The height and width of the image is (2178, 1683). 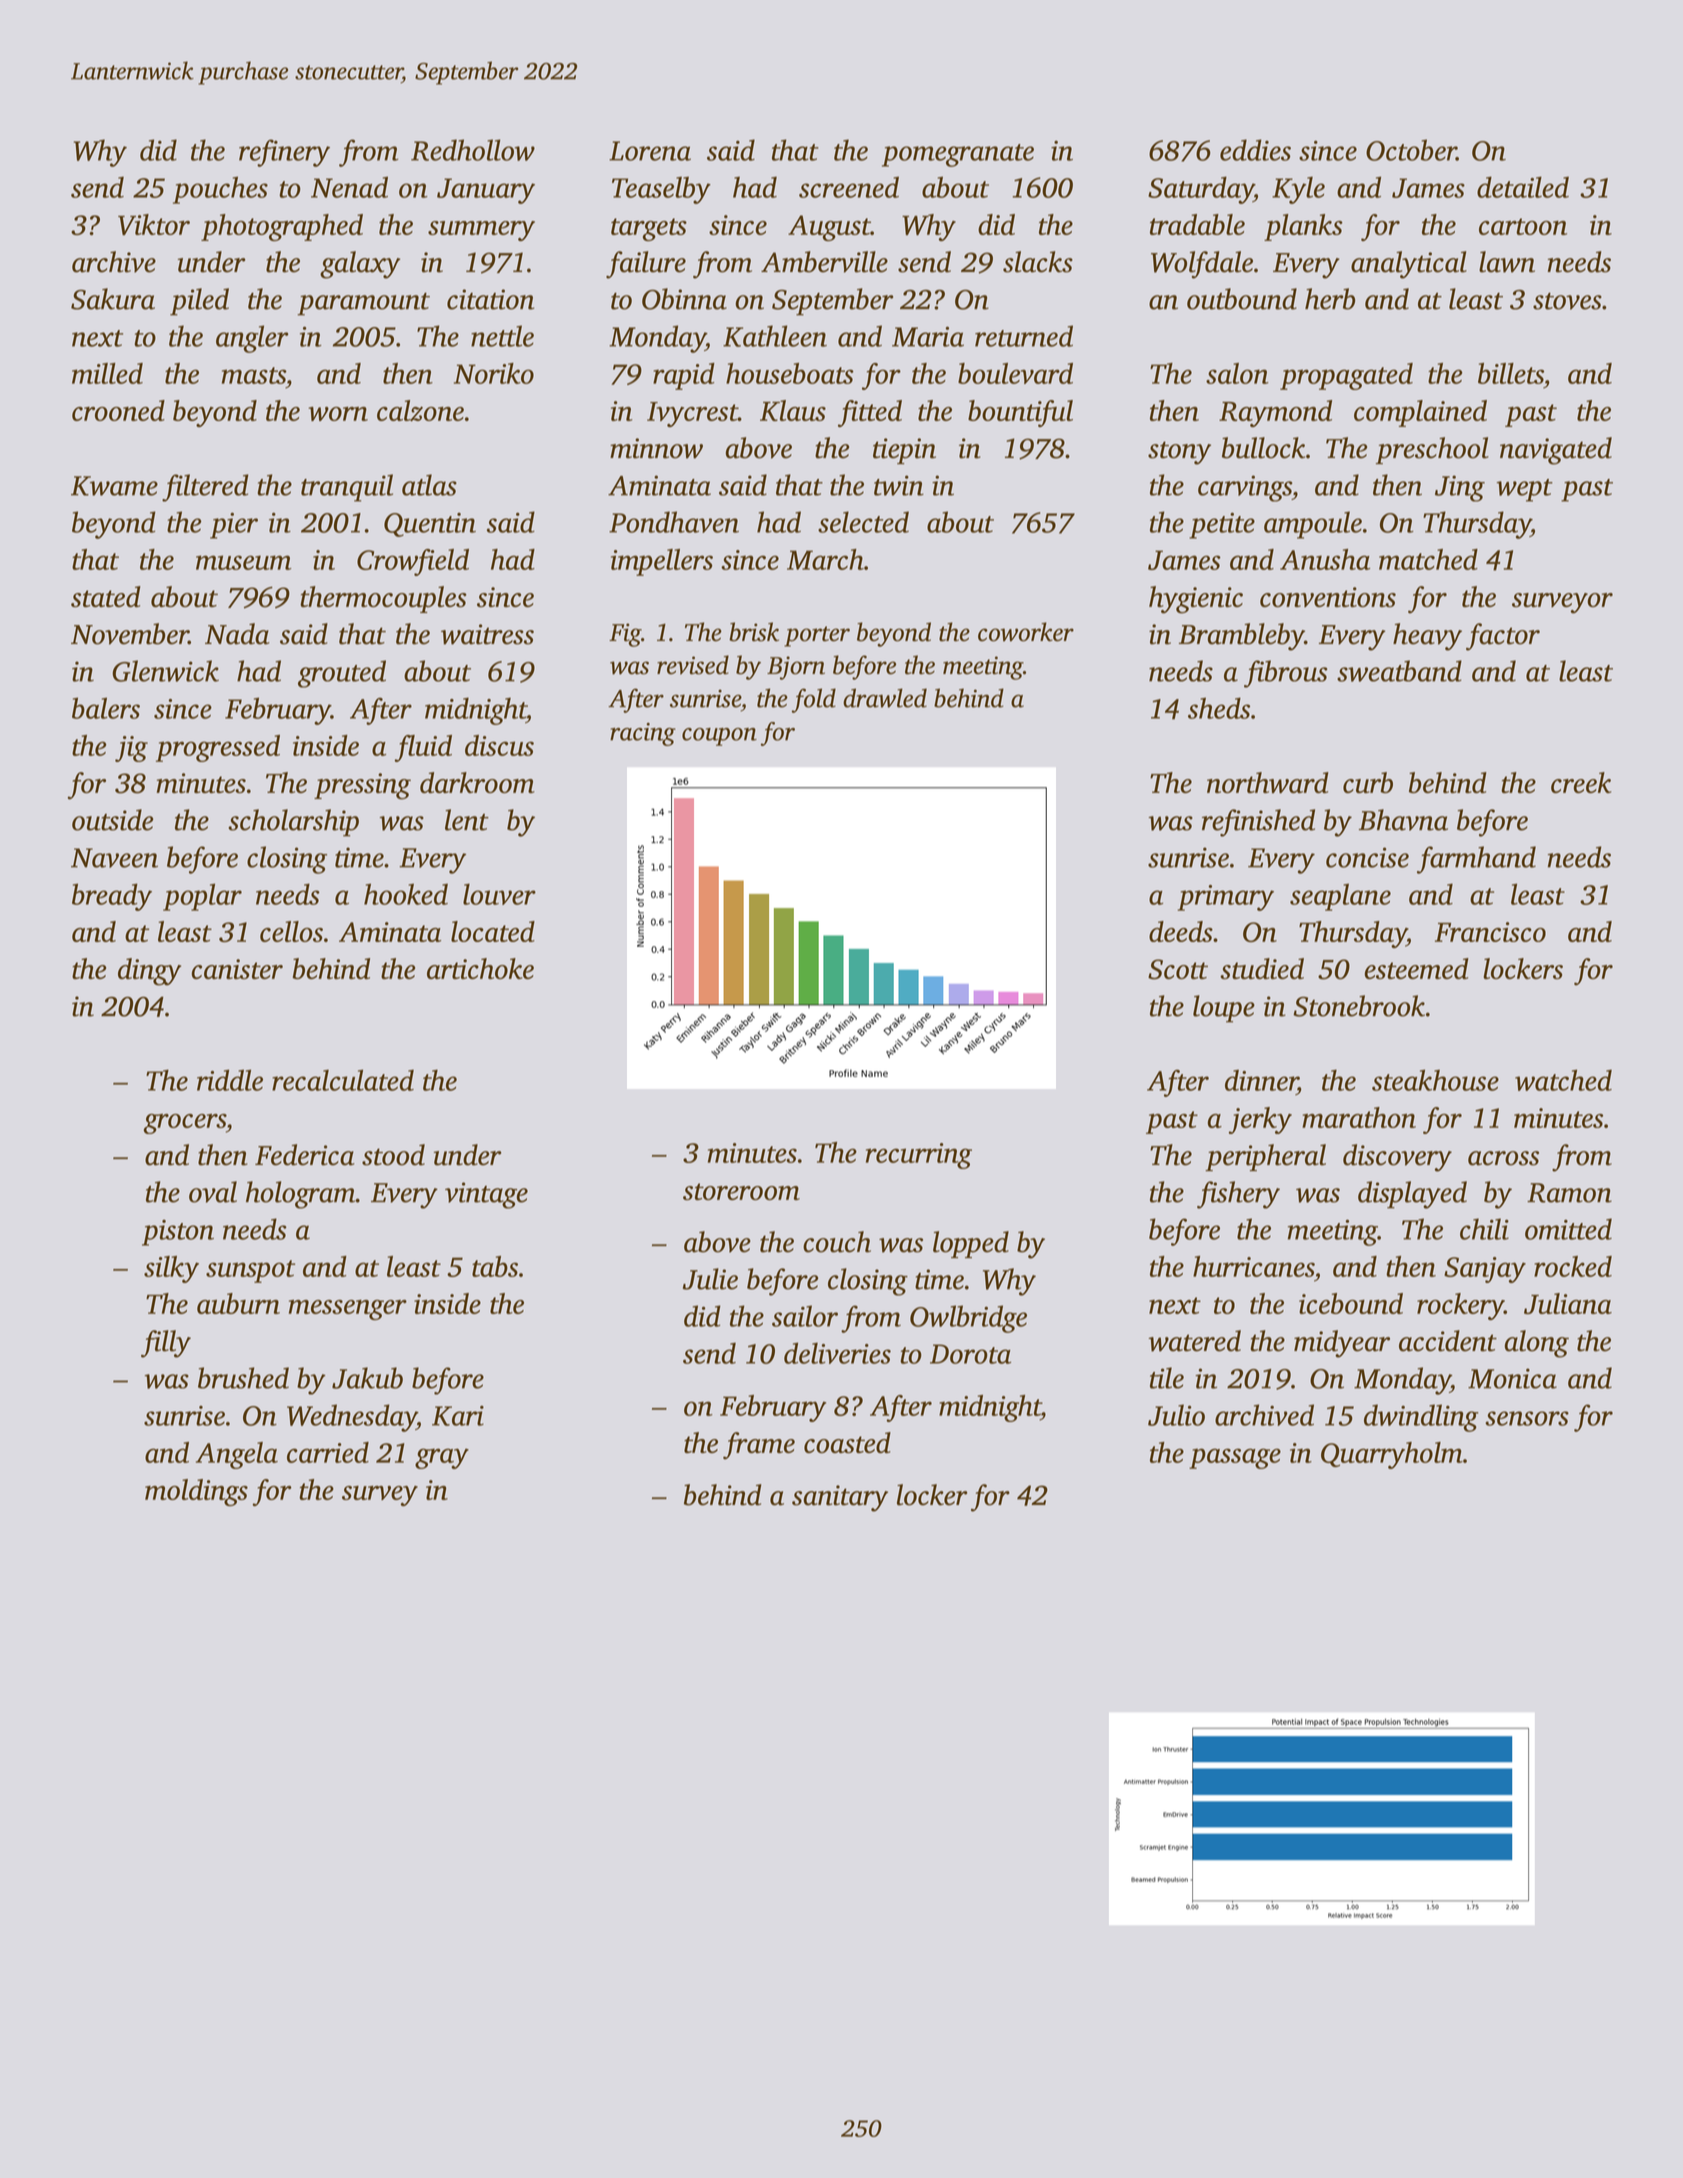 I want to click on gray, so click(x=442, y=1458).
